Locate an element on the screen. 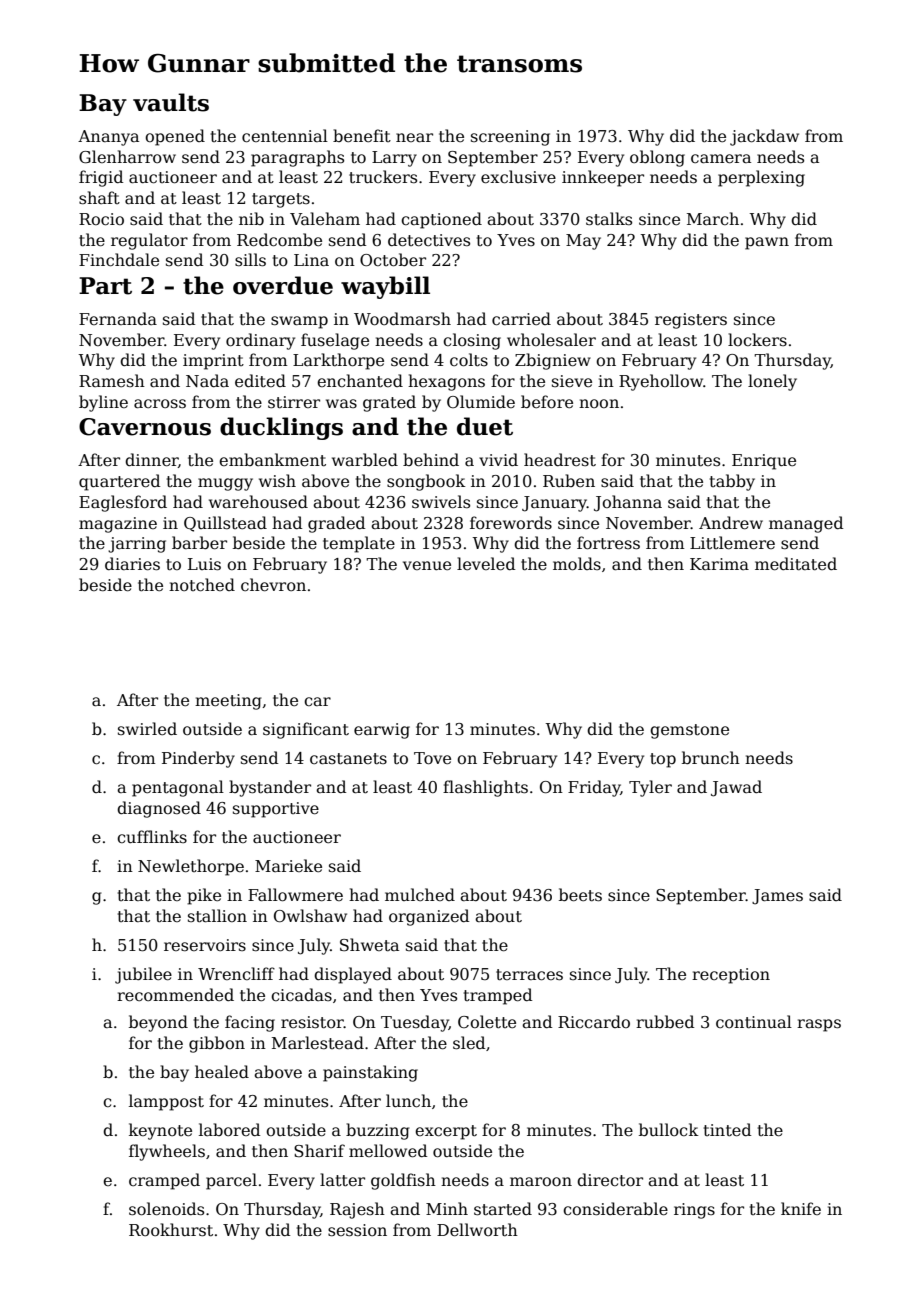 Image resolution: width=924 pixels, height=1314 pixels. lunch is located at coordinates (408, 1101).
